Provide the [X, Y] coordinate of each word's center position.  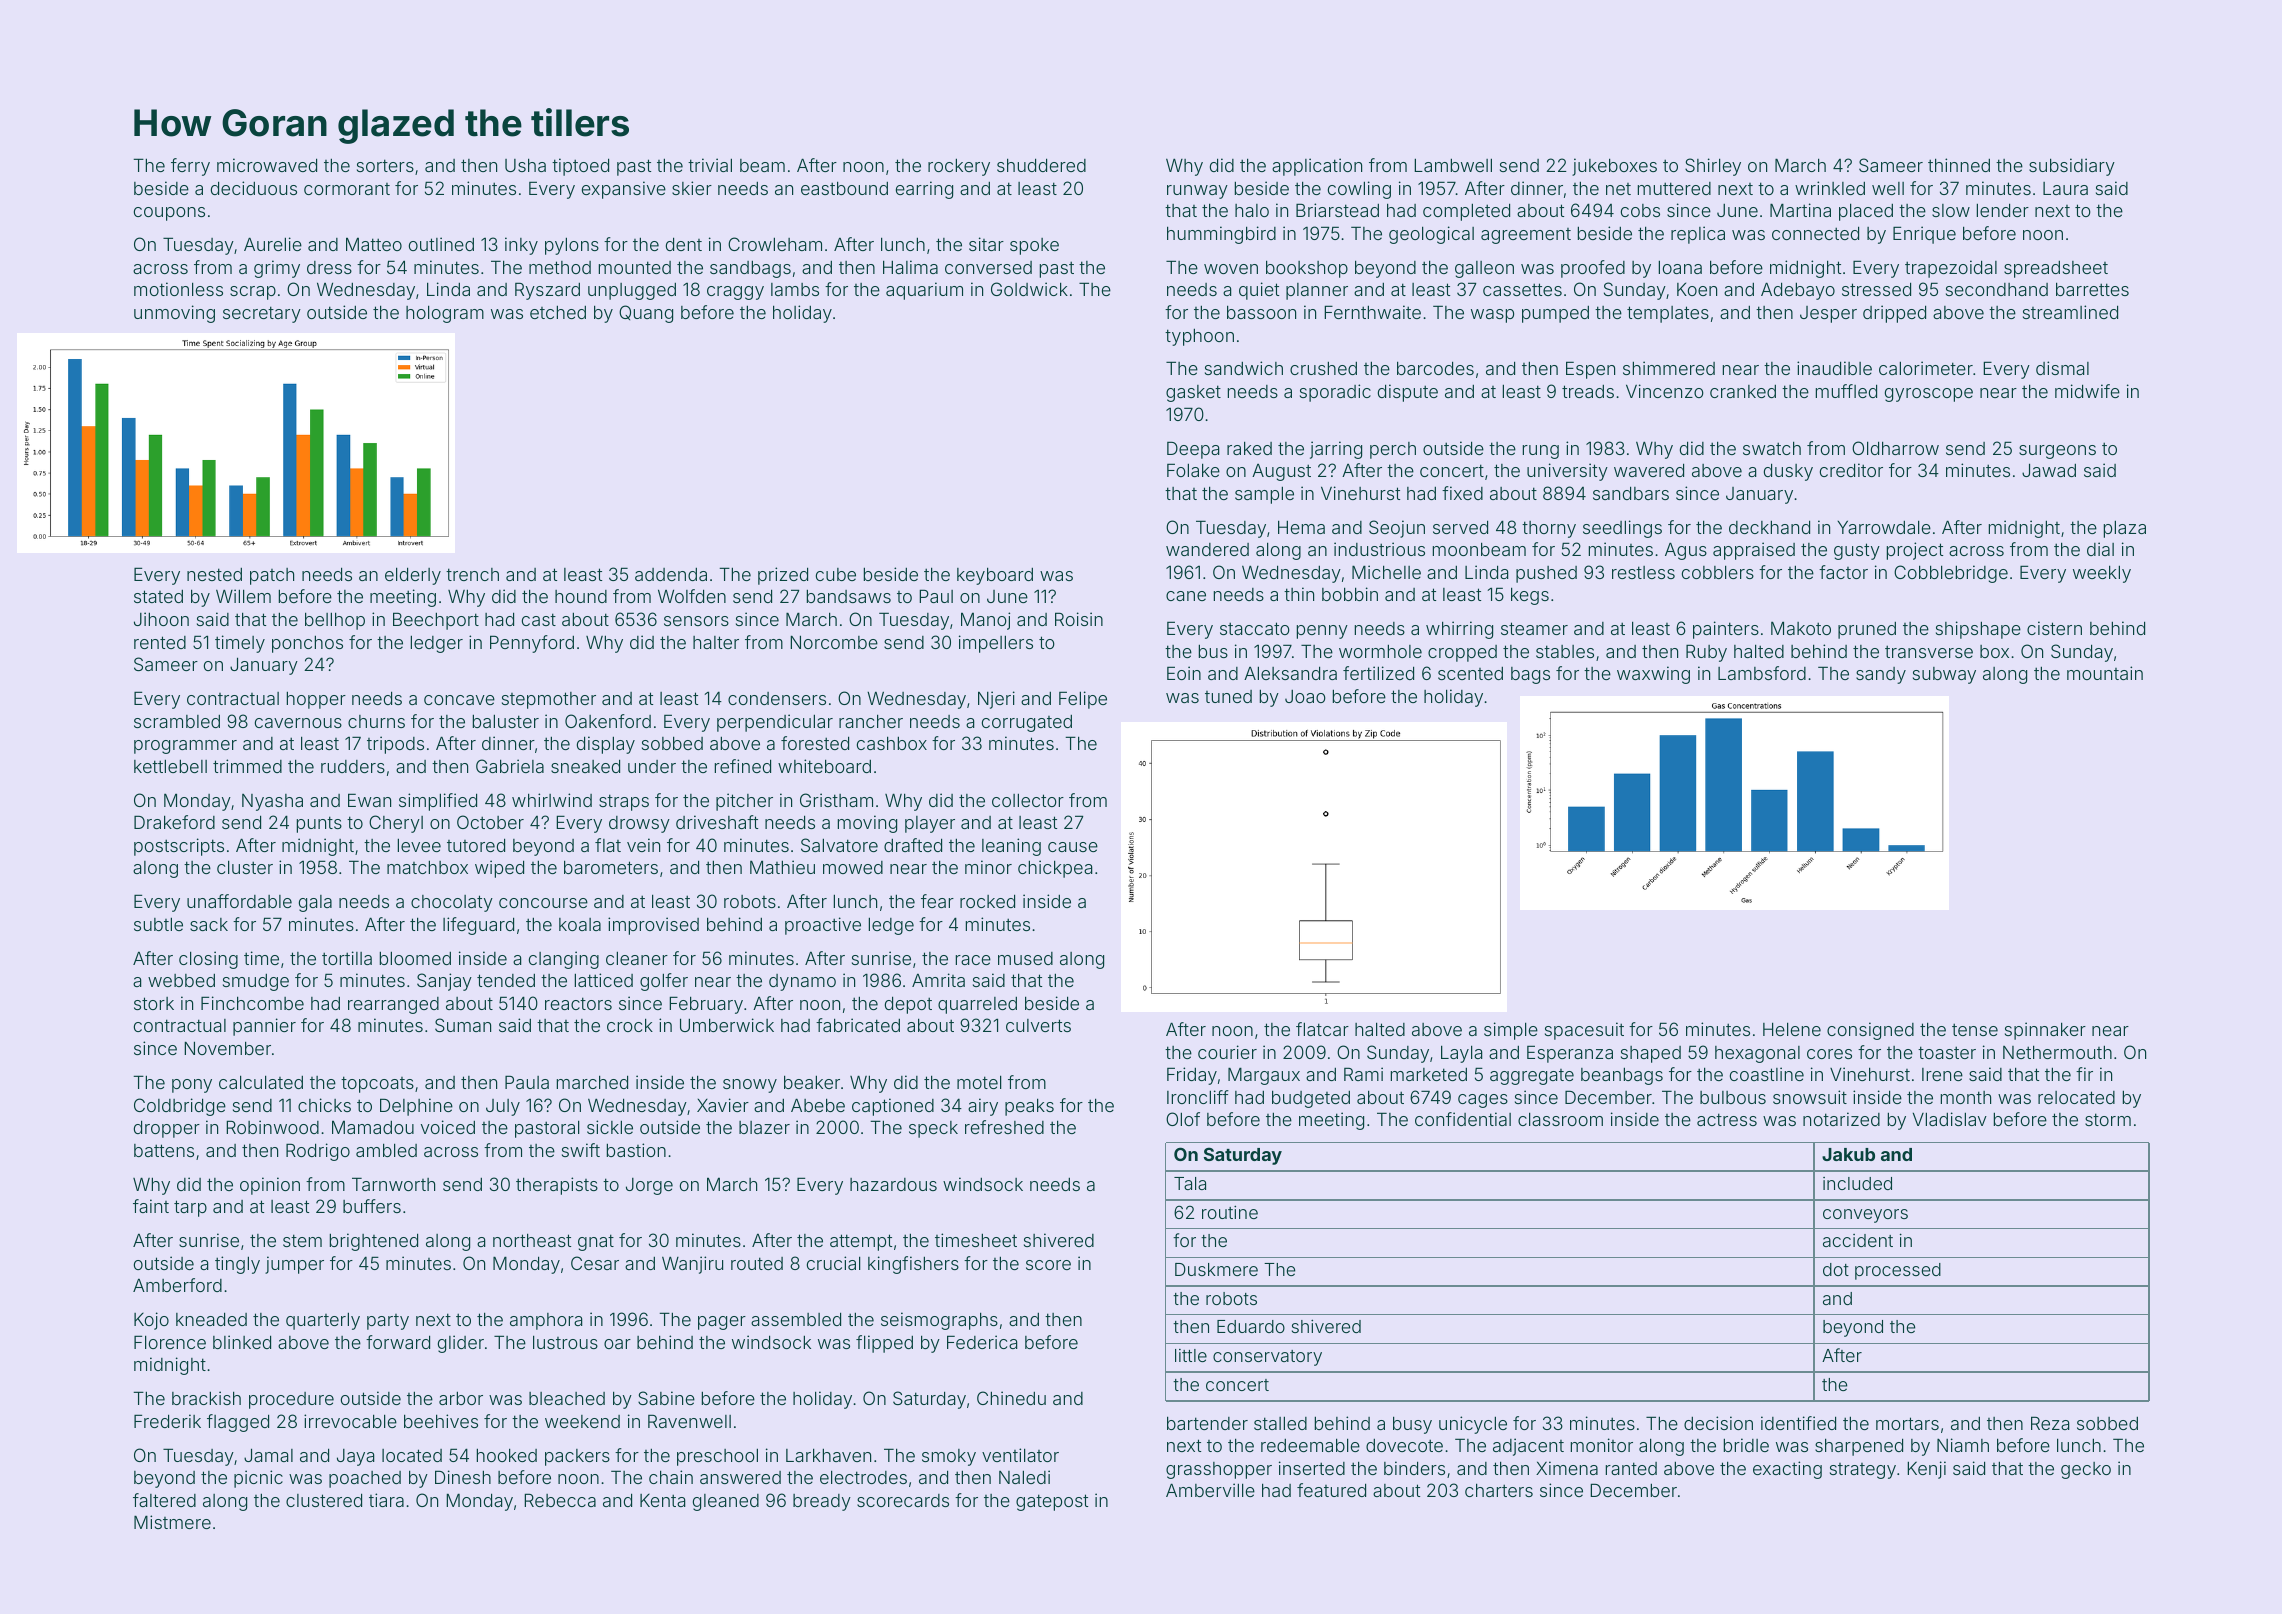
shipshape [1978, 630]
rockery [959, 167]
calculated [261, 1082]
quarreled [977, 1005]
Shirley [1713, 167]
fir [2084, 1074]
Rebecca [560, 1500]
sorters [385, 165]
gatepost [1052, 1502]
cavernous [298, 723]
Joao [1305, 696]
